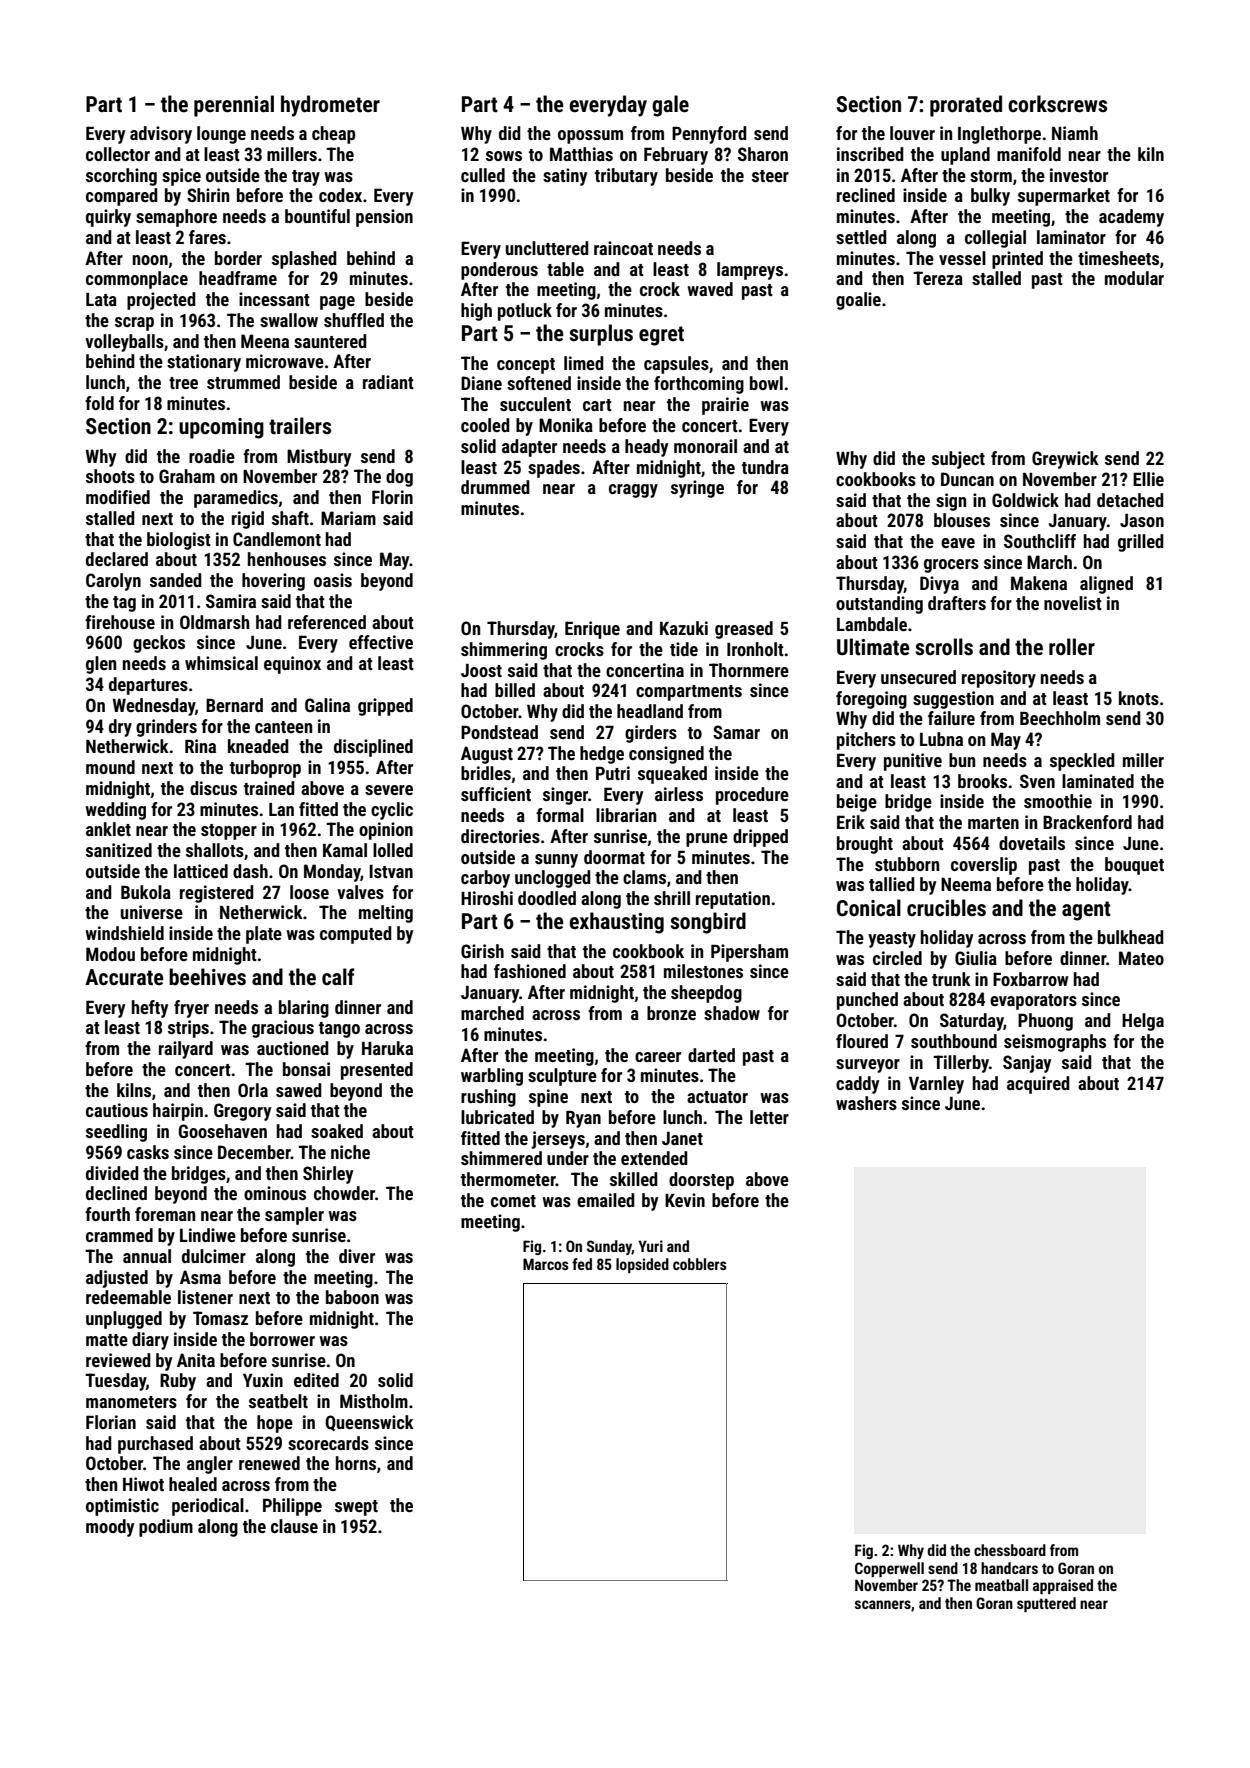  What do you see at coordinates (670, 106) in the screenshot?
I see `gale` at bounding box center [670, 106].
